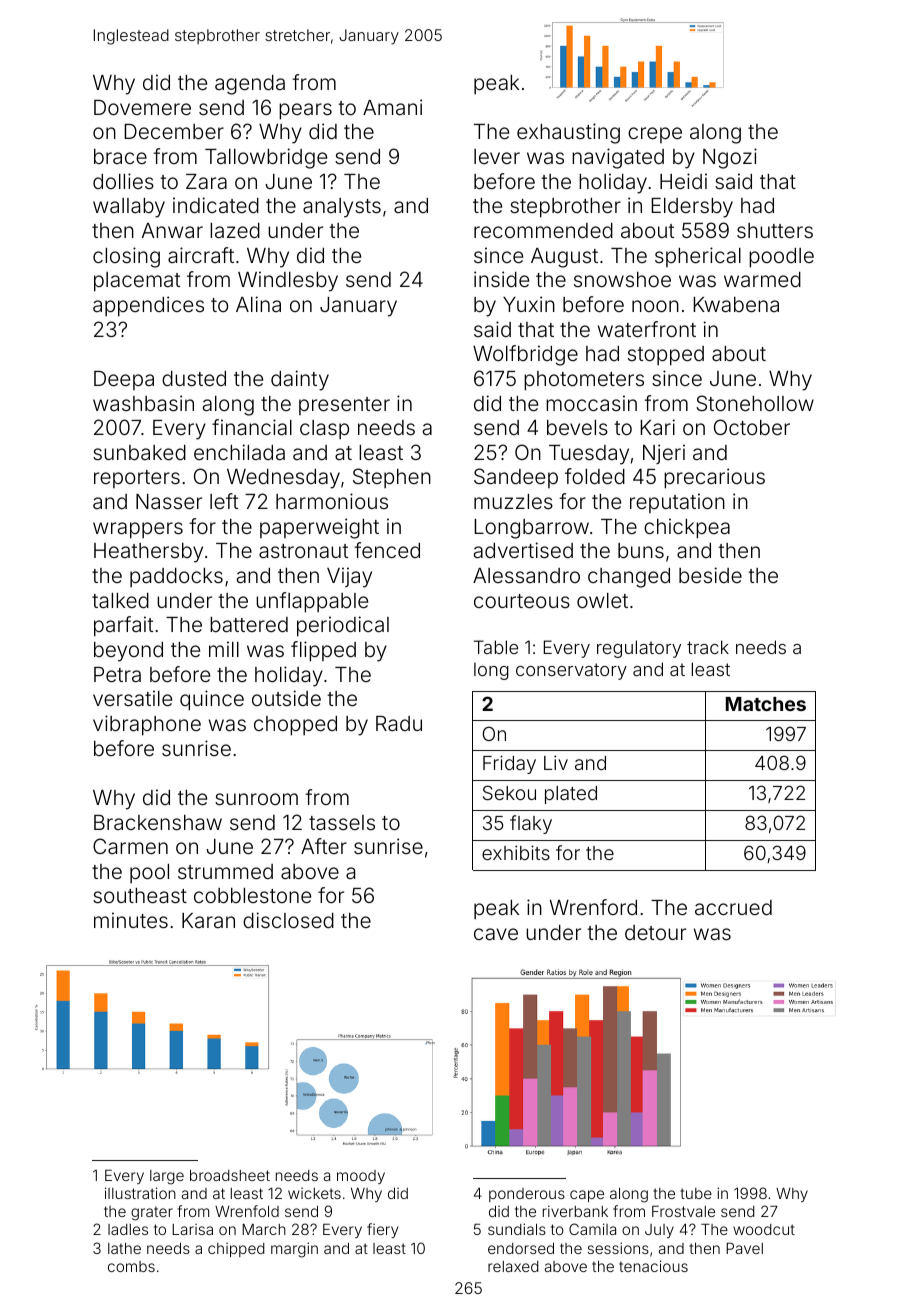 This screenshot has width=908, height=1316. What do you see at coordinates (130, 846) in the screenshot?
I see `Carmen` at bounding box center [130, 846].
